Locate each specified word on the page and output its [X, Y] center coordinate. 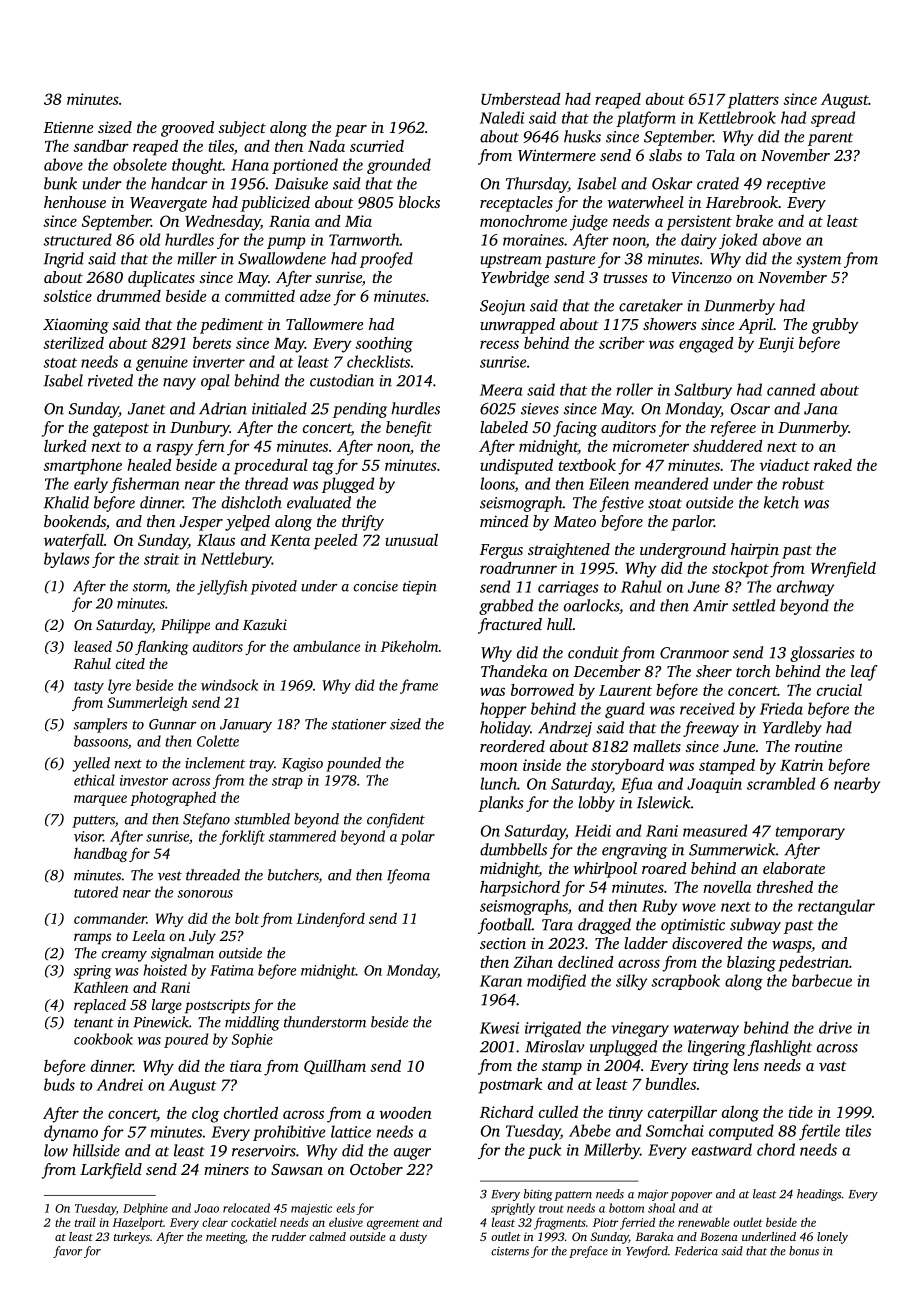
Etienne [68, 127]
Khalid [66, 502]
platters [753, 101]
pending [360, 410]
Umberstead [520, 99]
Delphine [145, 1209]
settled [753, 605]
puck [544, 1151]
